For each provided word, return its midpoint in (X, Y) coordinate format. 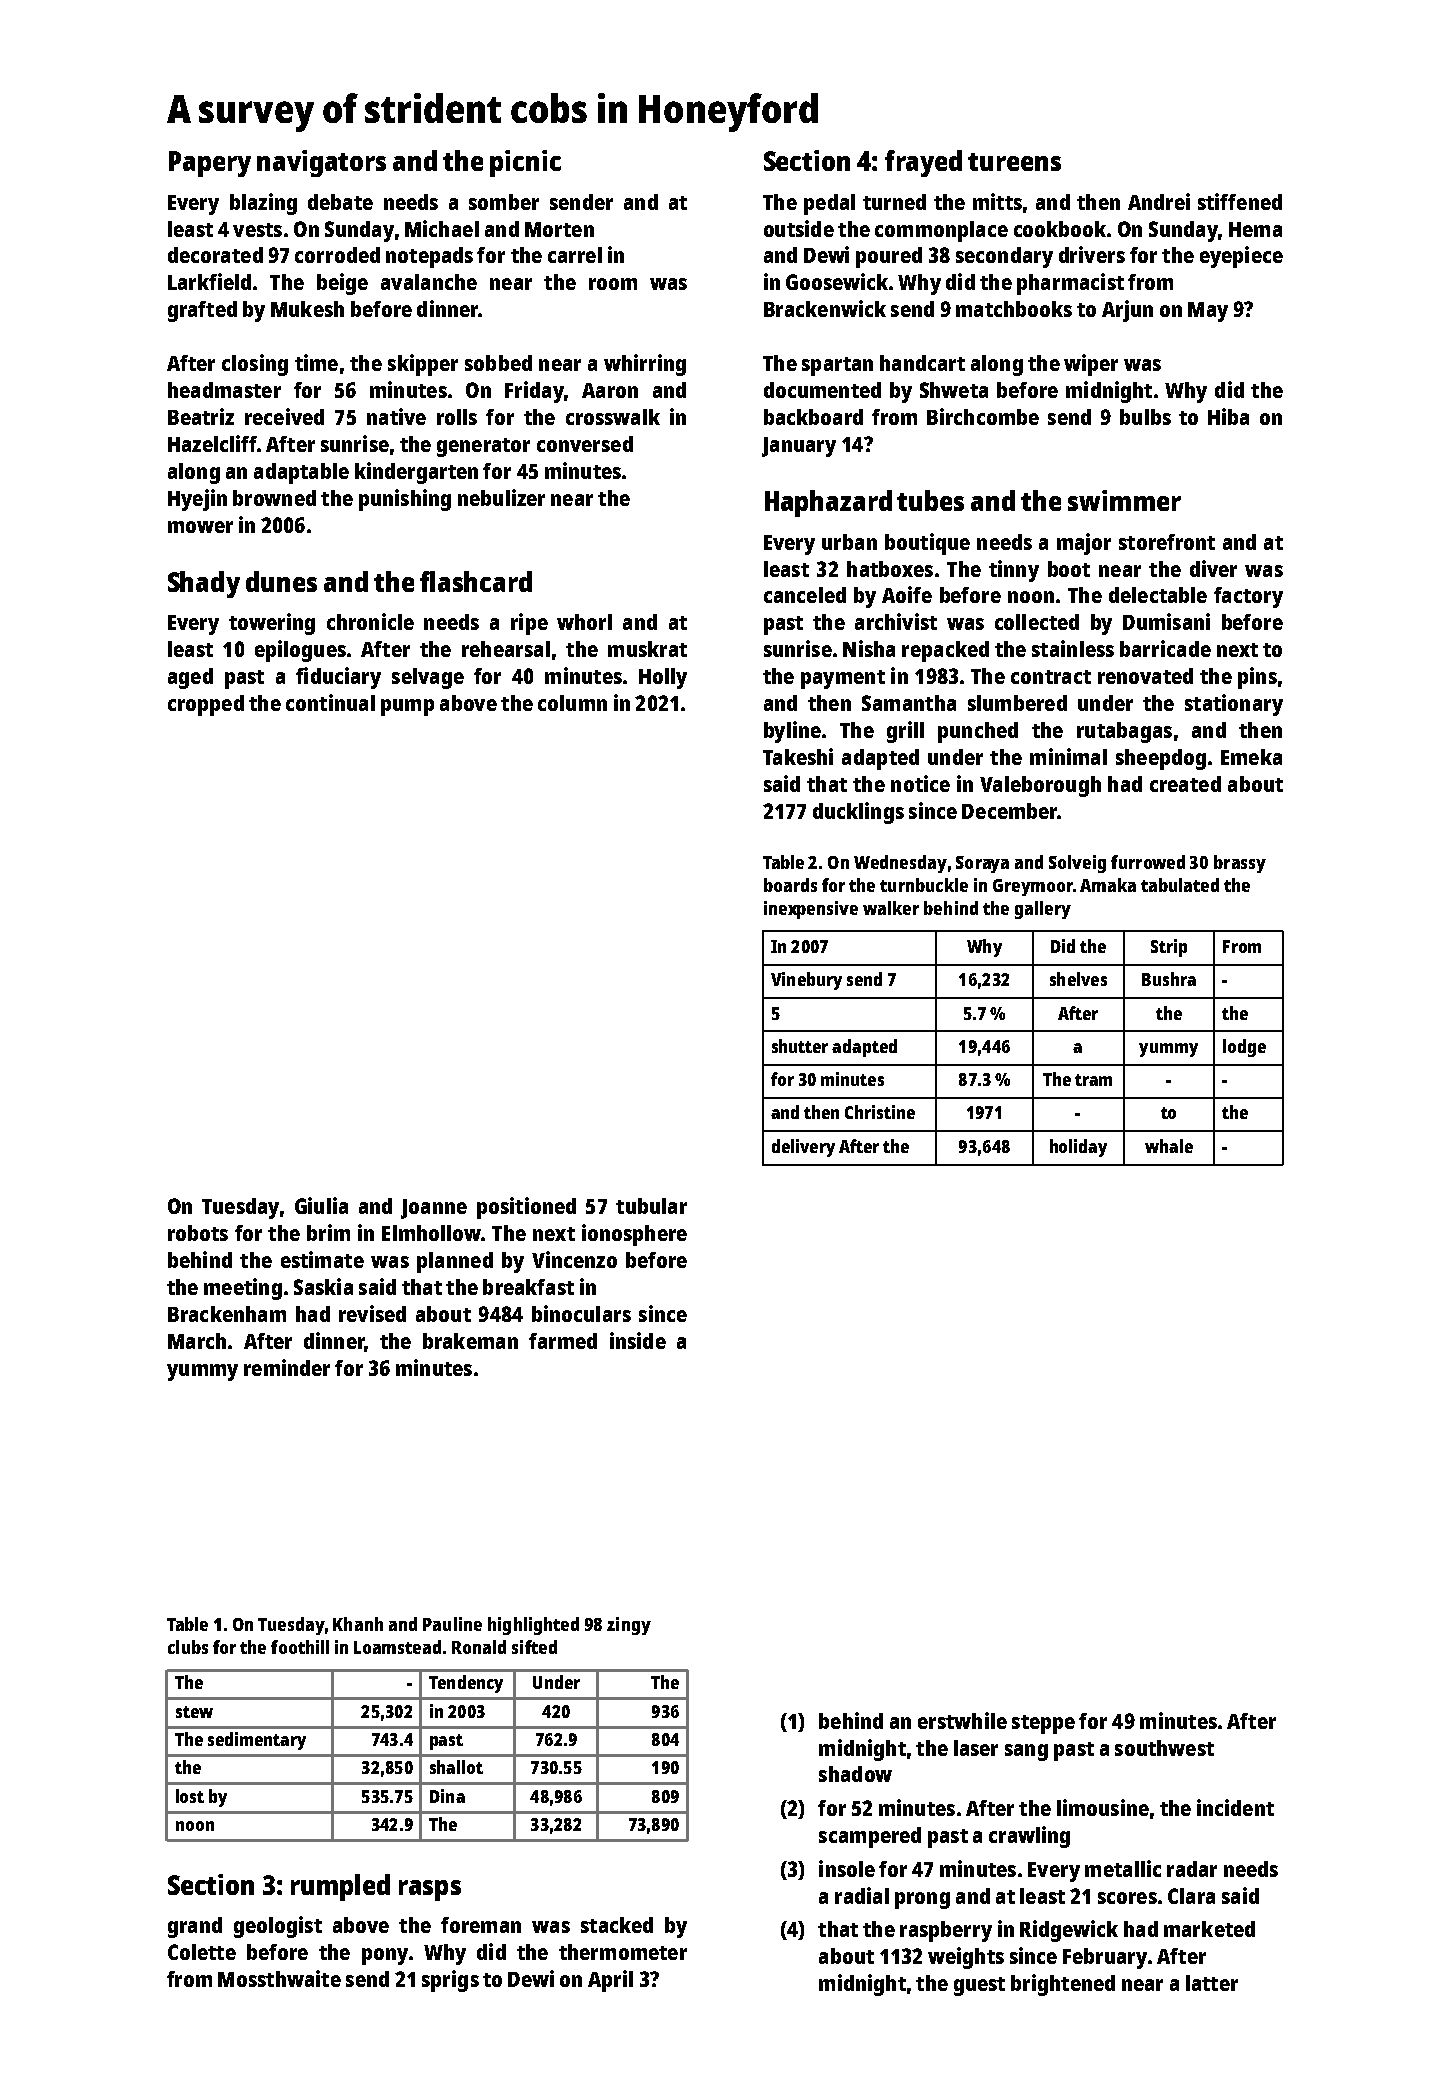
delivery (803, 1148)
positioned (526, 1208)
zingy (629, 1626)
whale (1169, 1146)
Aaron (610, 390)
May (1208, 312)
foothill (300, 1647)
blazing (263, 204)
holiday (1078, 1148)
